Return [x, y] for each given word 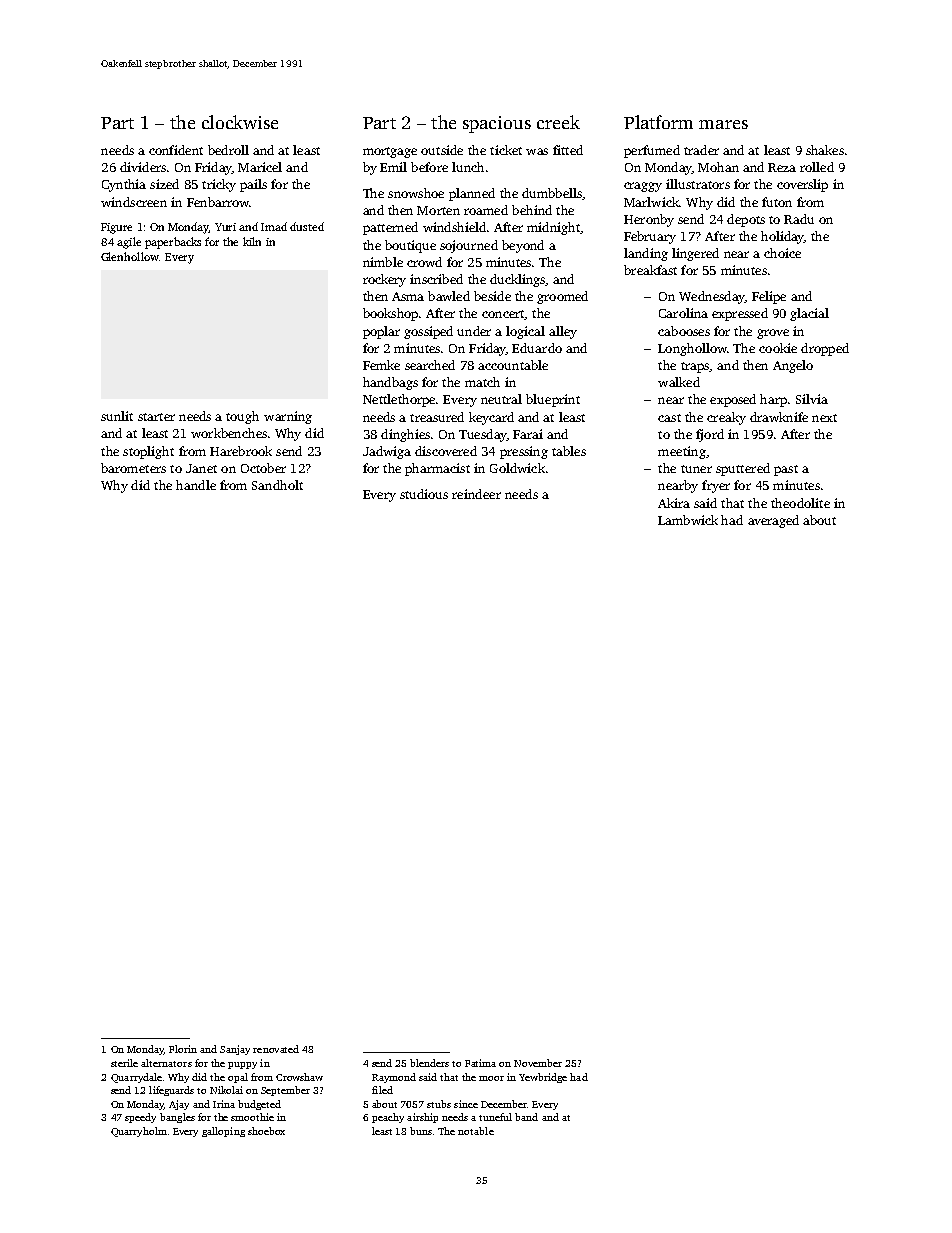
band [526, 1117]
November [538, 1063]
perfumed [652, 151]
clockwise [240, 122]
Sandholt [277, 485]
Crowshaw [299, 1077]
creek [558, 122]
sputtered [743, 469]
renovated [276, 1049]
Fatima [480, 1063]
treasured [437, 417]
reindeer [476, 494]
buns [421, 1131]
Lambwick [688, 520]
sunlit [117, 416]
